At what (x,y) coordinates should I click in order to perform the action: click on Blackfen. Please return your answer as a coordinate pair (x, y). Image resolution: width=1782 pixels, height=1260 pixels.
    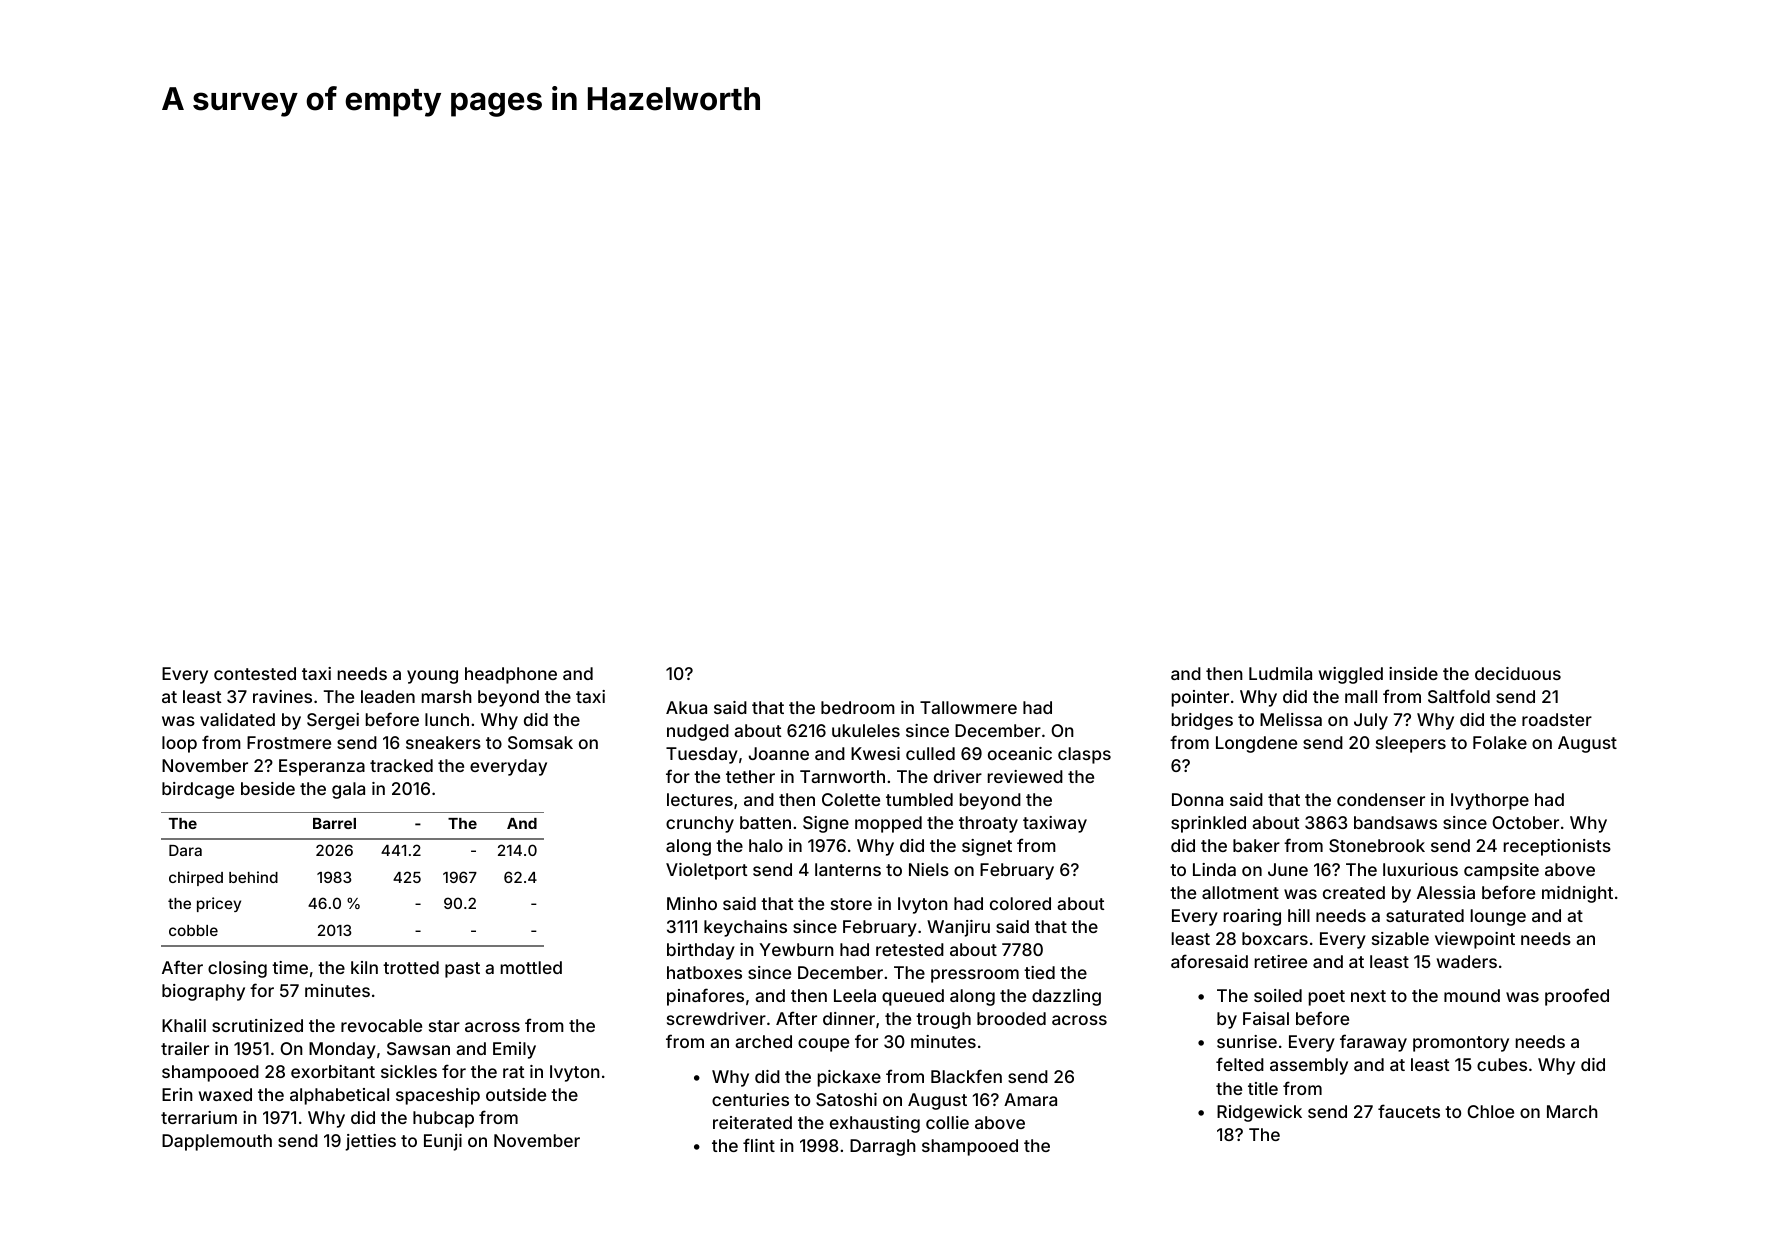
    Looking at the image, I should click on (966, 1076).
